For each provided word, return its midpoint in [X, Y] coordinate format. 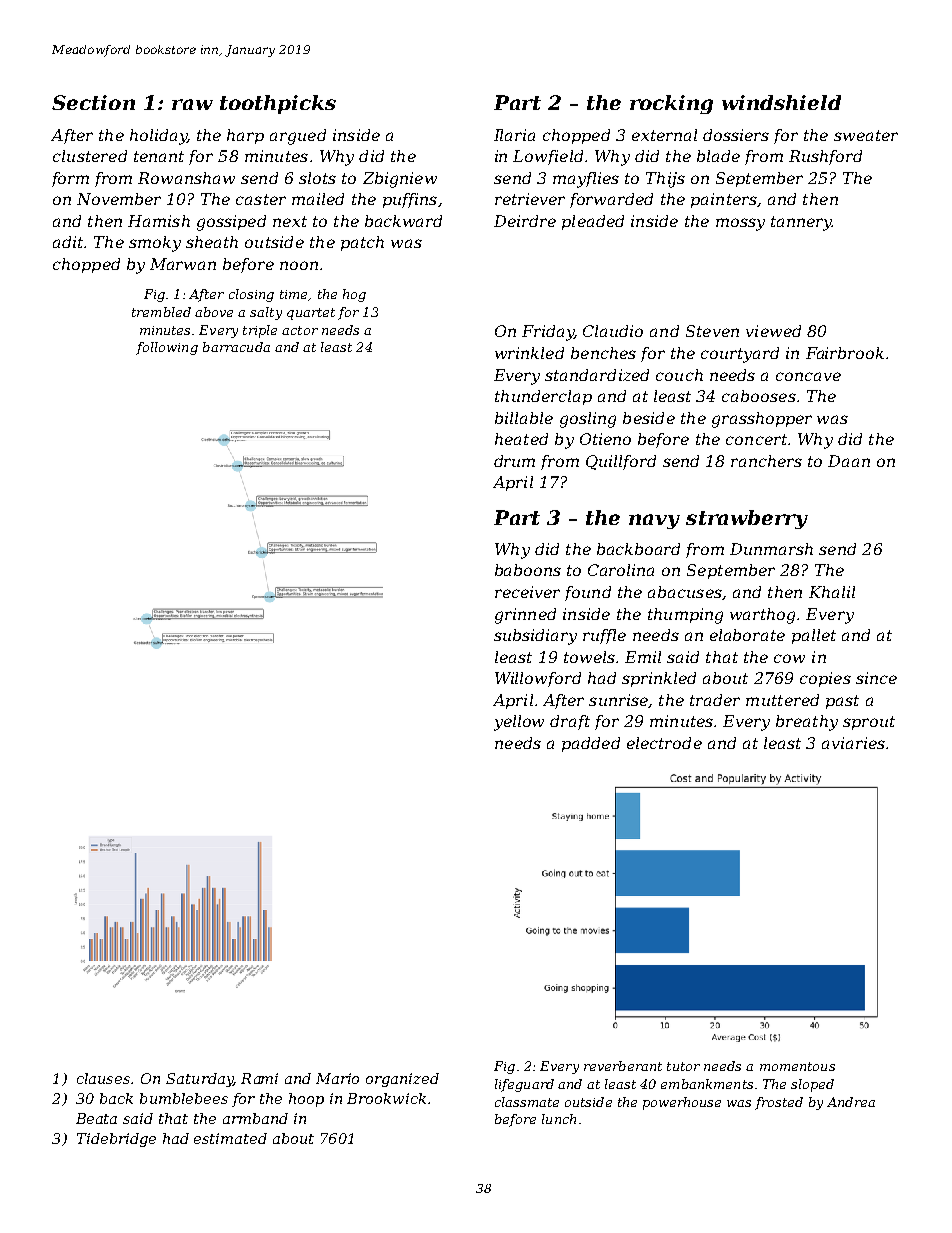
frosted [779, 1103]
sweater [866, 135]
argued [298, 137]
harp [245, 136]
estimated [230, 1138]
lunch [559, 1119]
